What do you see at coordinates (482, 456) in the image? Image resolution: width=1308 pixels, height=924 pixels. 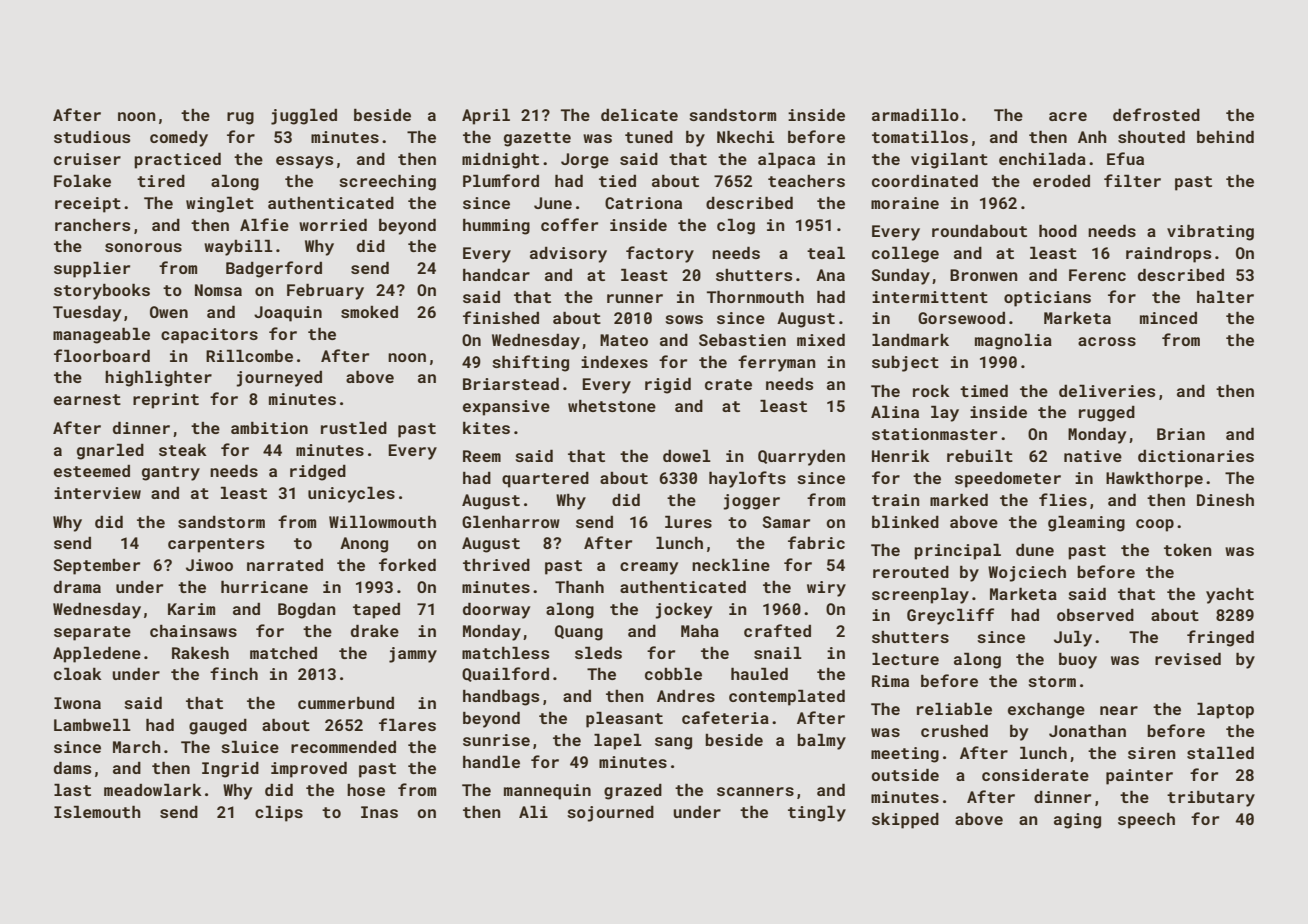 I see `Reem` at bounding box center [482, 456].
